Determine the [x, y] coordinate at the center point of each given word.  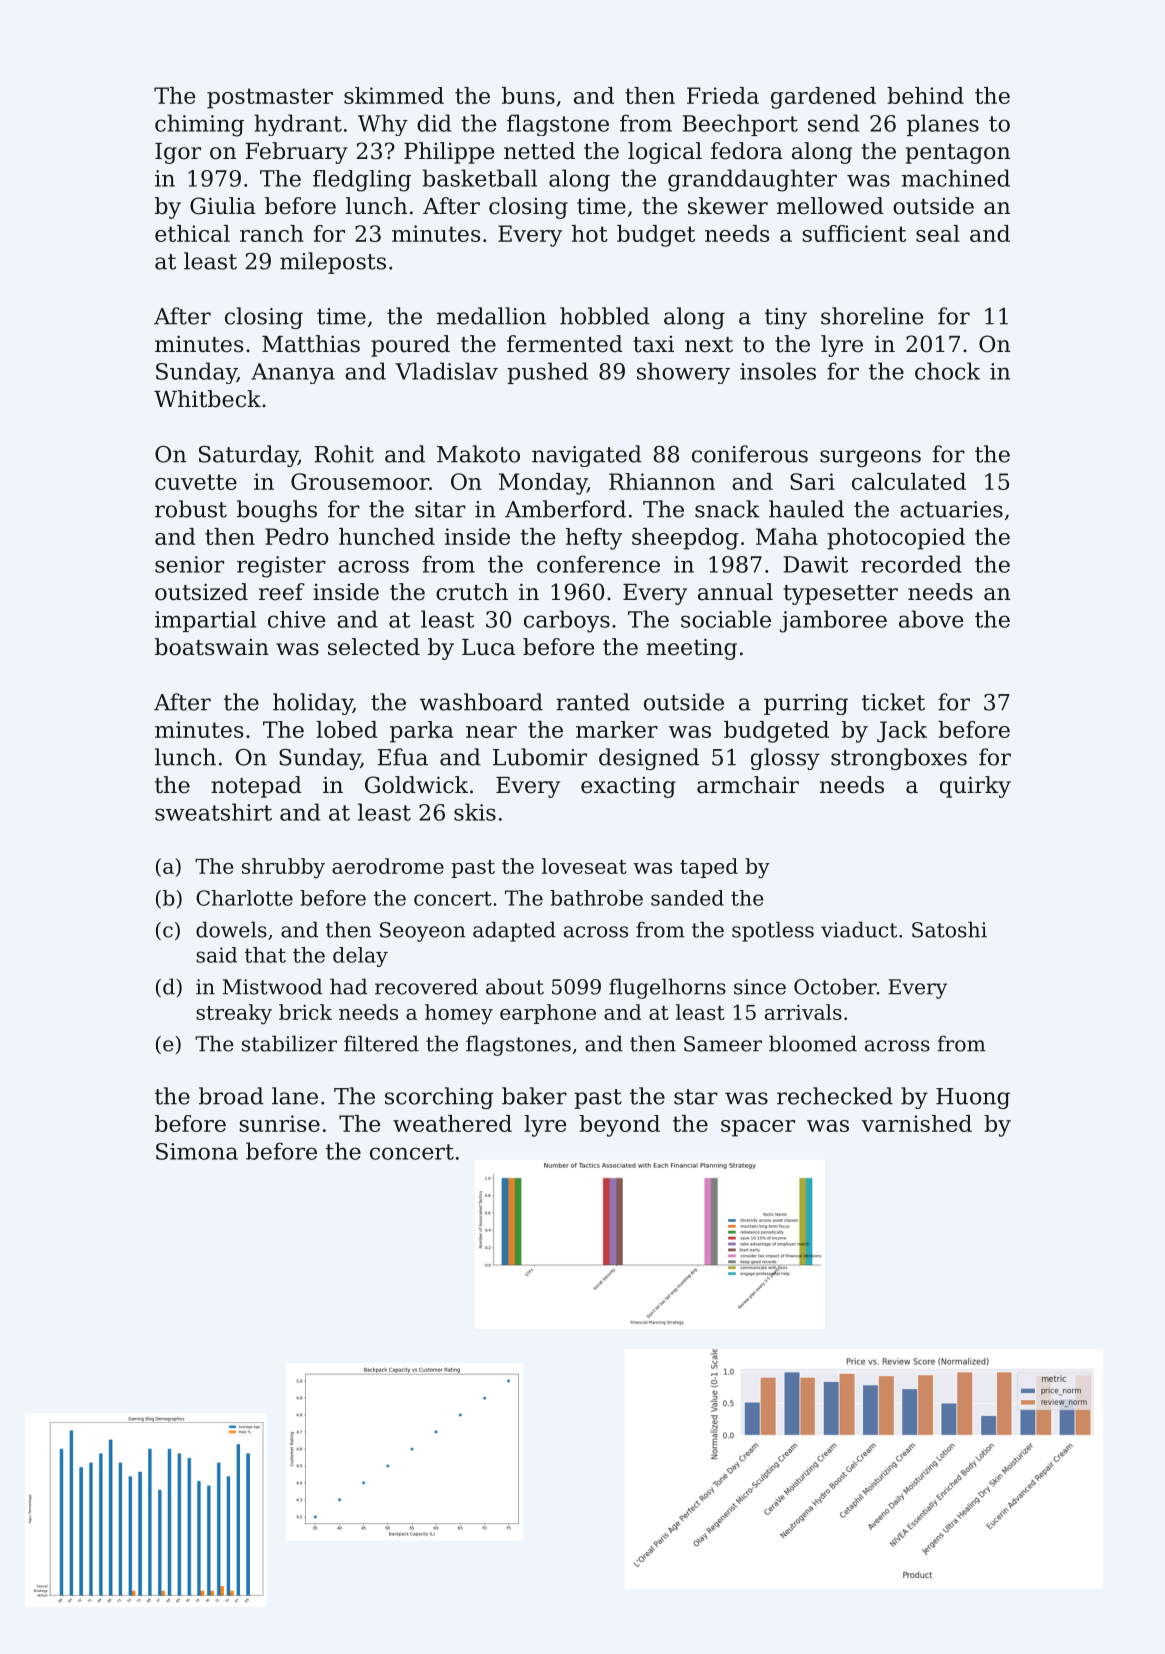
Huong [973, 1098]
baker [534, 1096]
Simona [197, 1151]
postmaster [270, 98]
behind [925, 95]
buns [528, 95]
